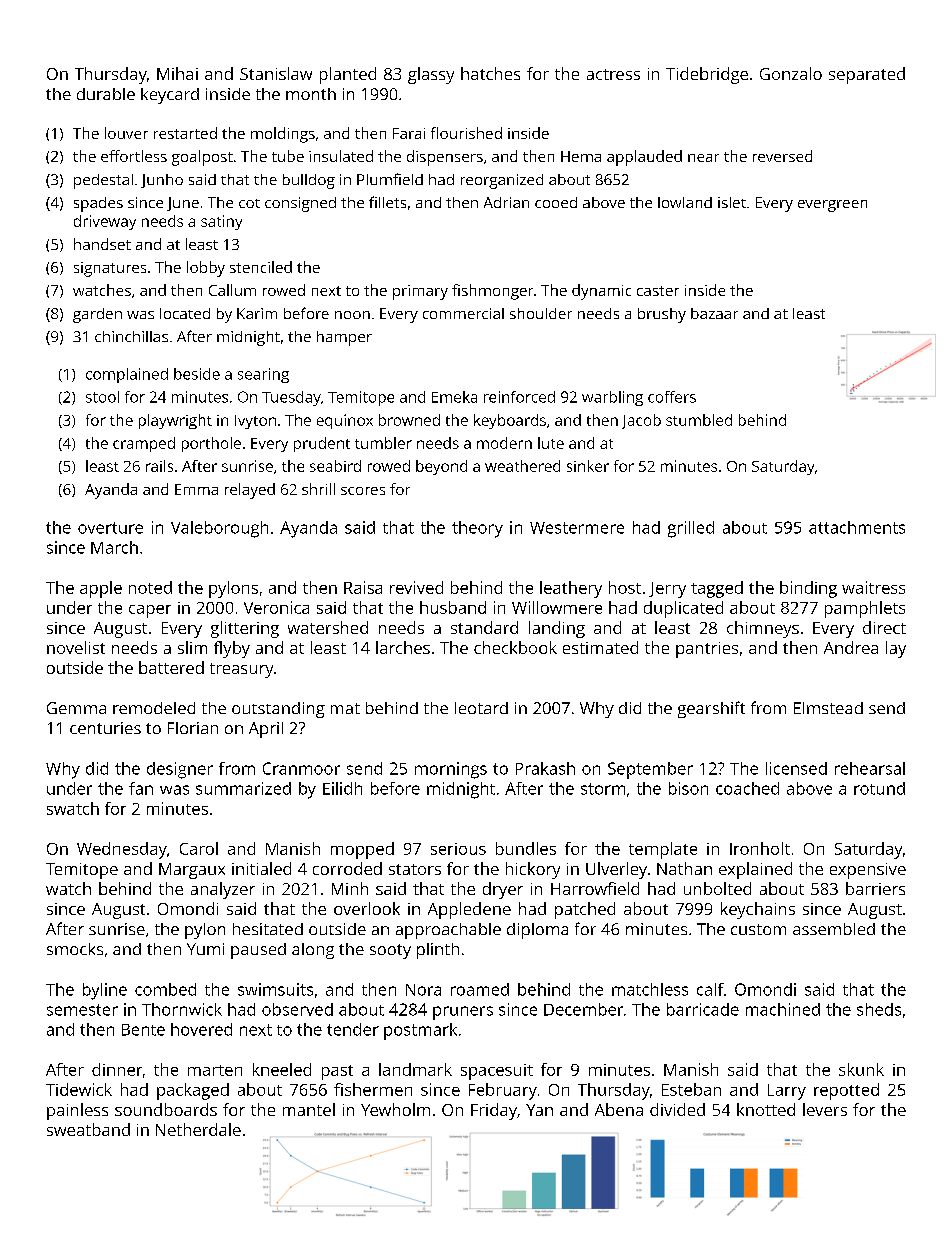 The height and width of the screenshot is (1233, 952). I want to click on custom, so click(758, 929).
